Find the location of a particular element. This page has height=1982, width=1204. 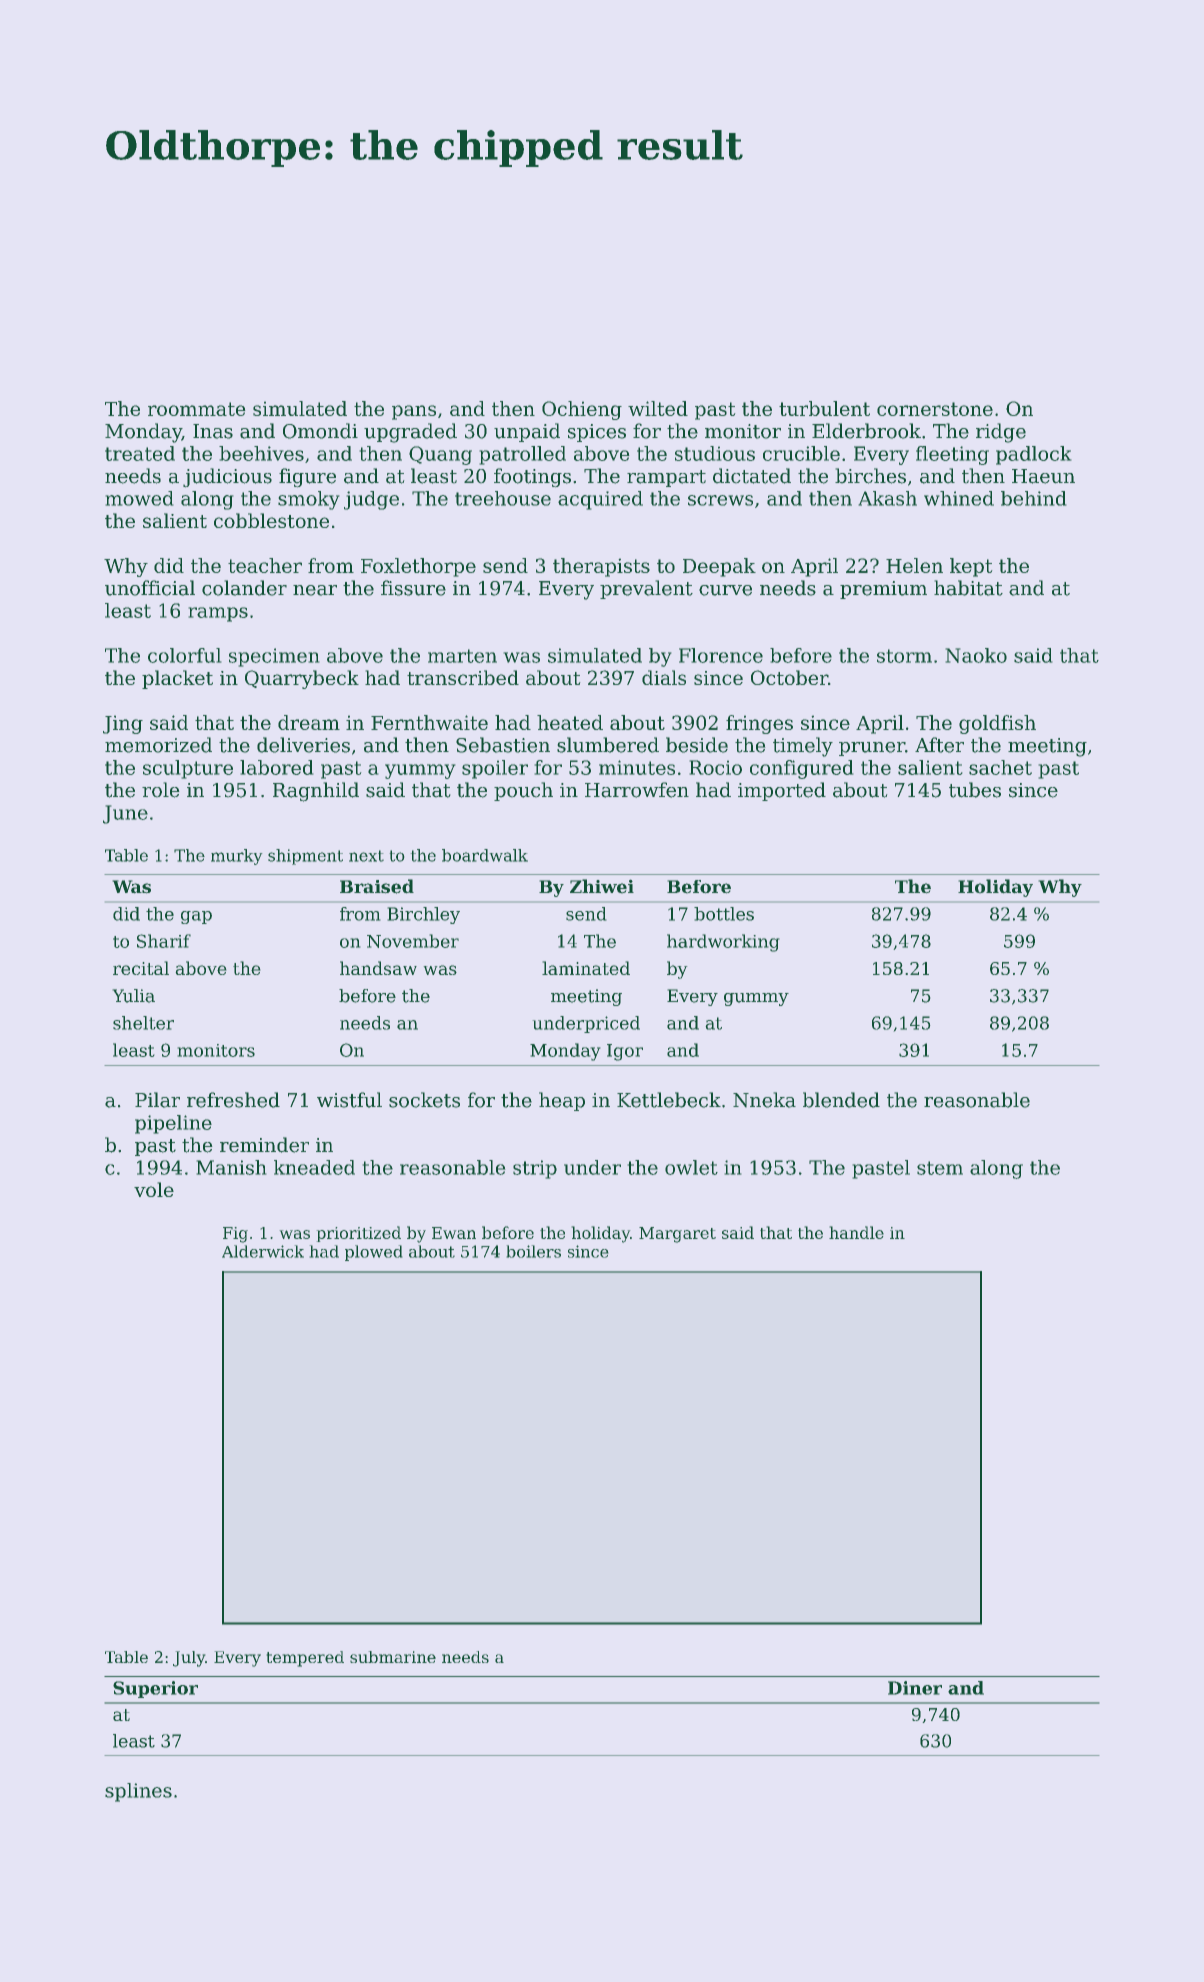

Igor is located at coordinates (625, 1052).
